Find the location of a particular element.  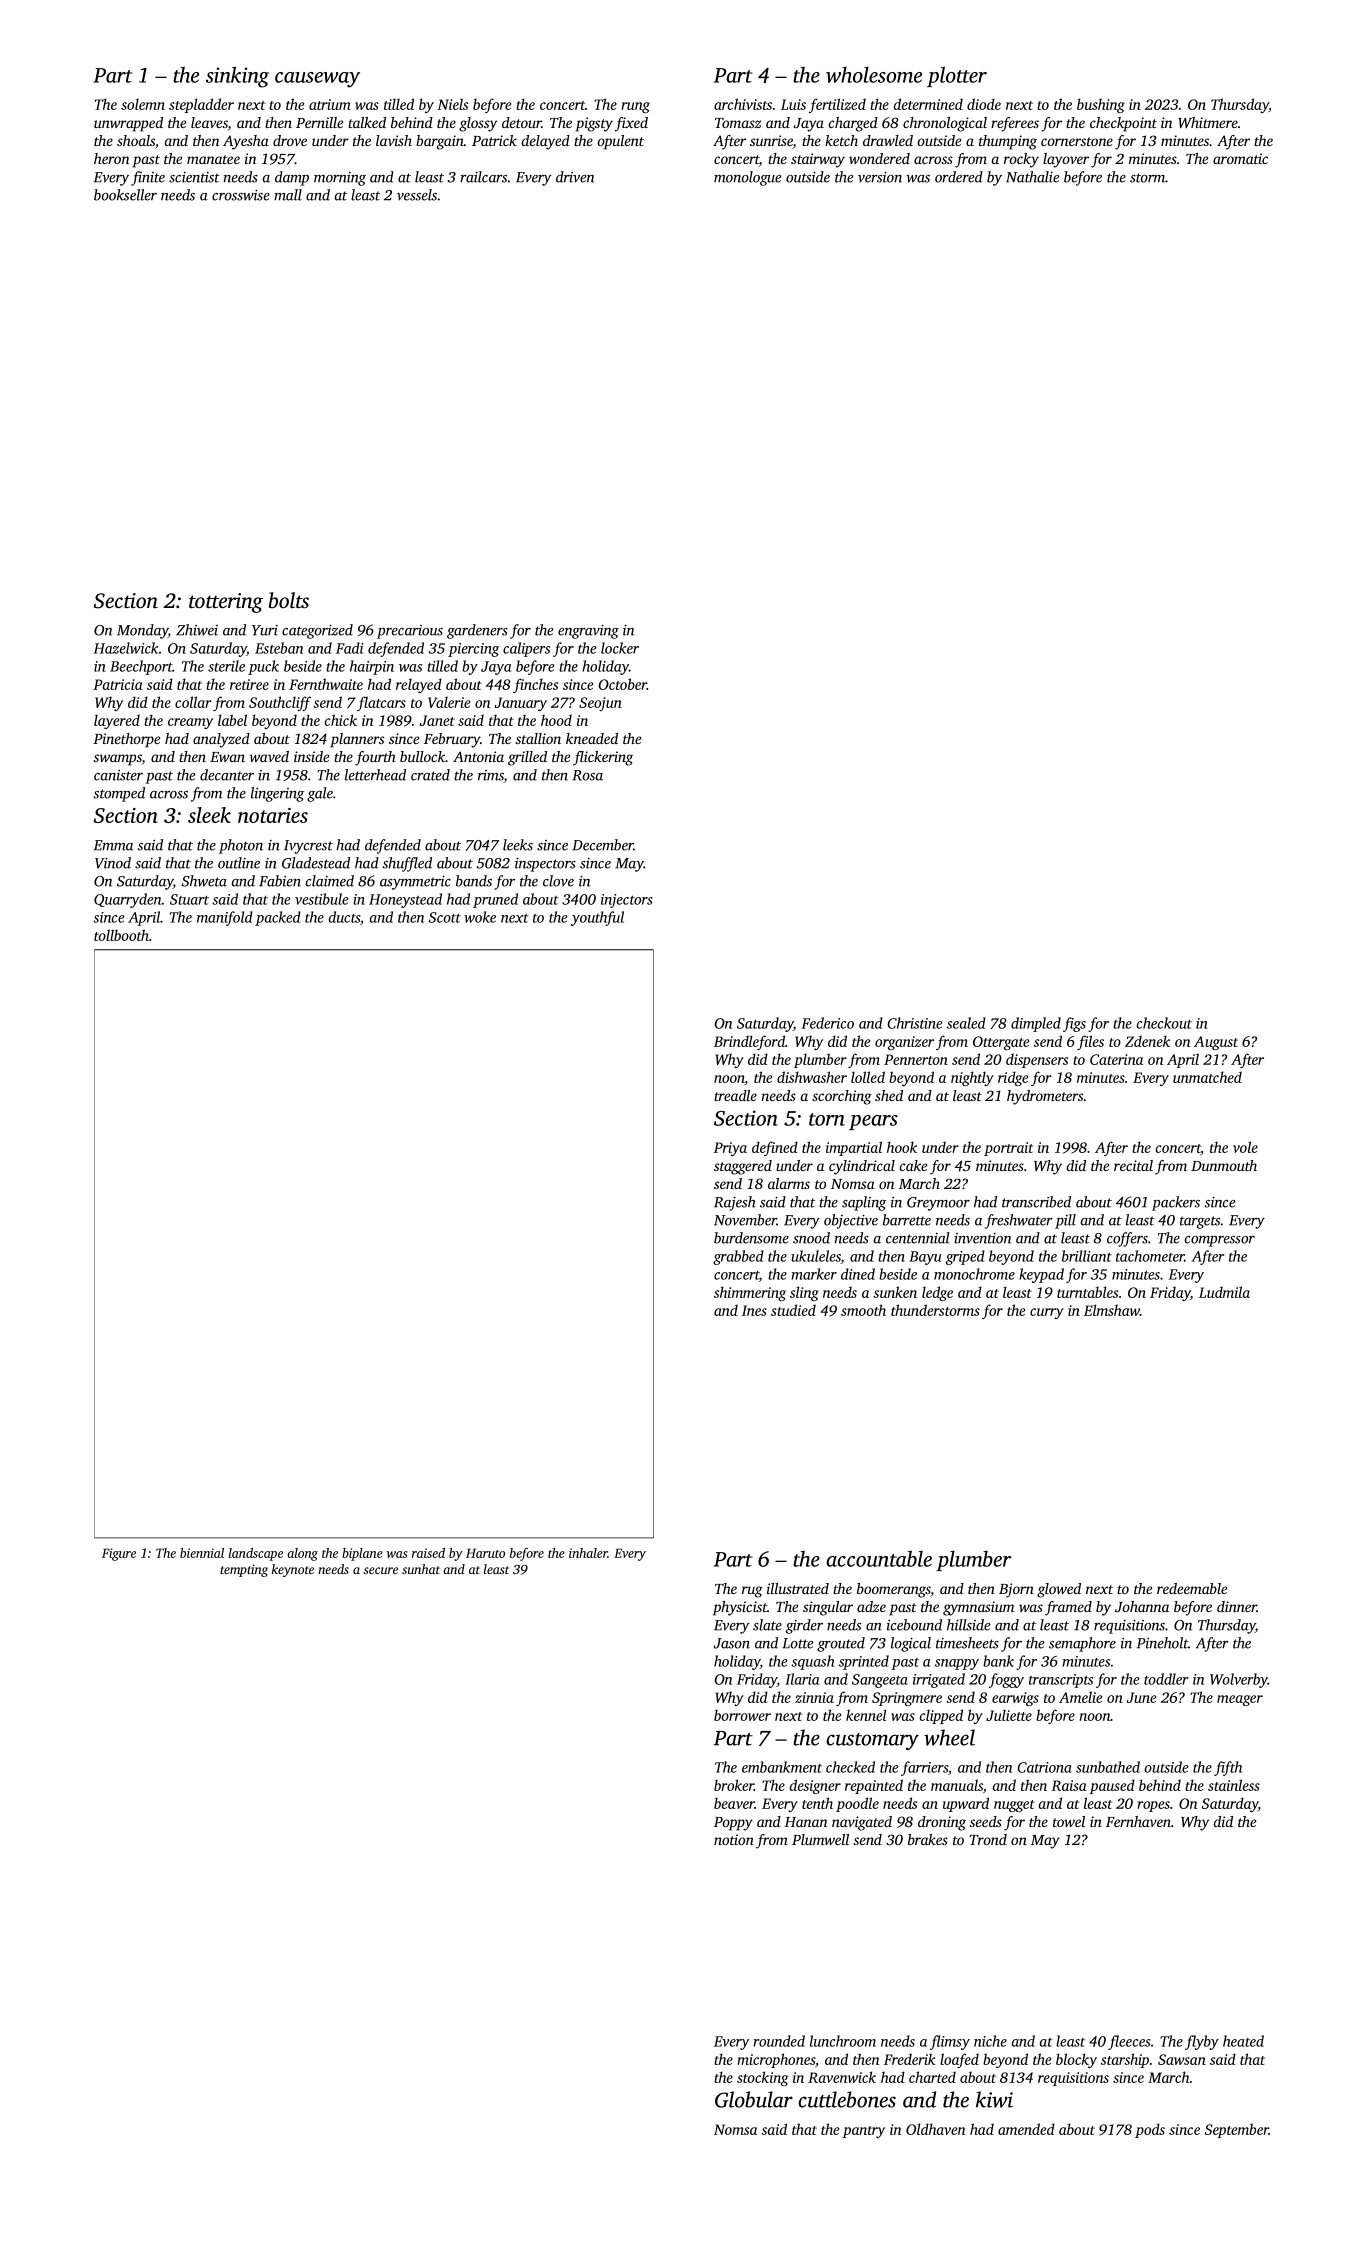

vessels is located at coordinates (417, 195).
